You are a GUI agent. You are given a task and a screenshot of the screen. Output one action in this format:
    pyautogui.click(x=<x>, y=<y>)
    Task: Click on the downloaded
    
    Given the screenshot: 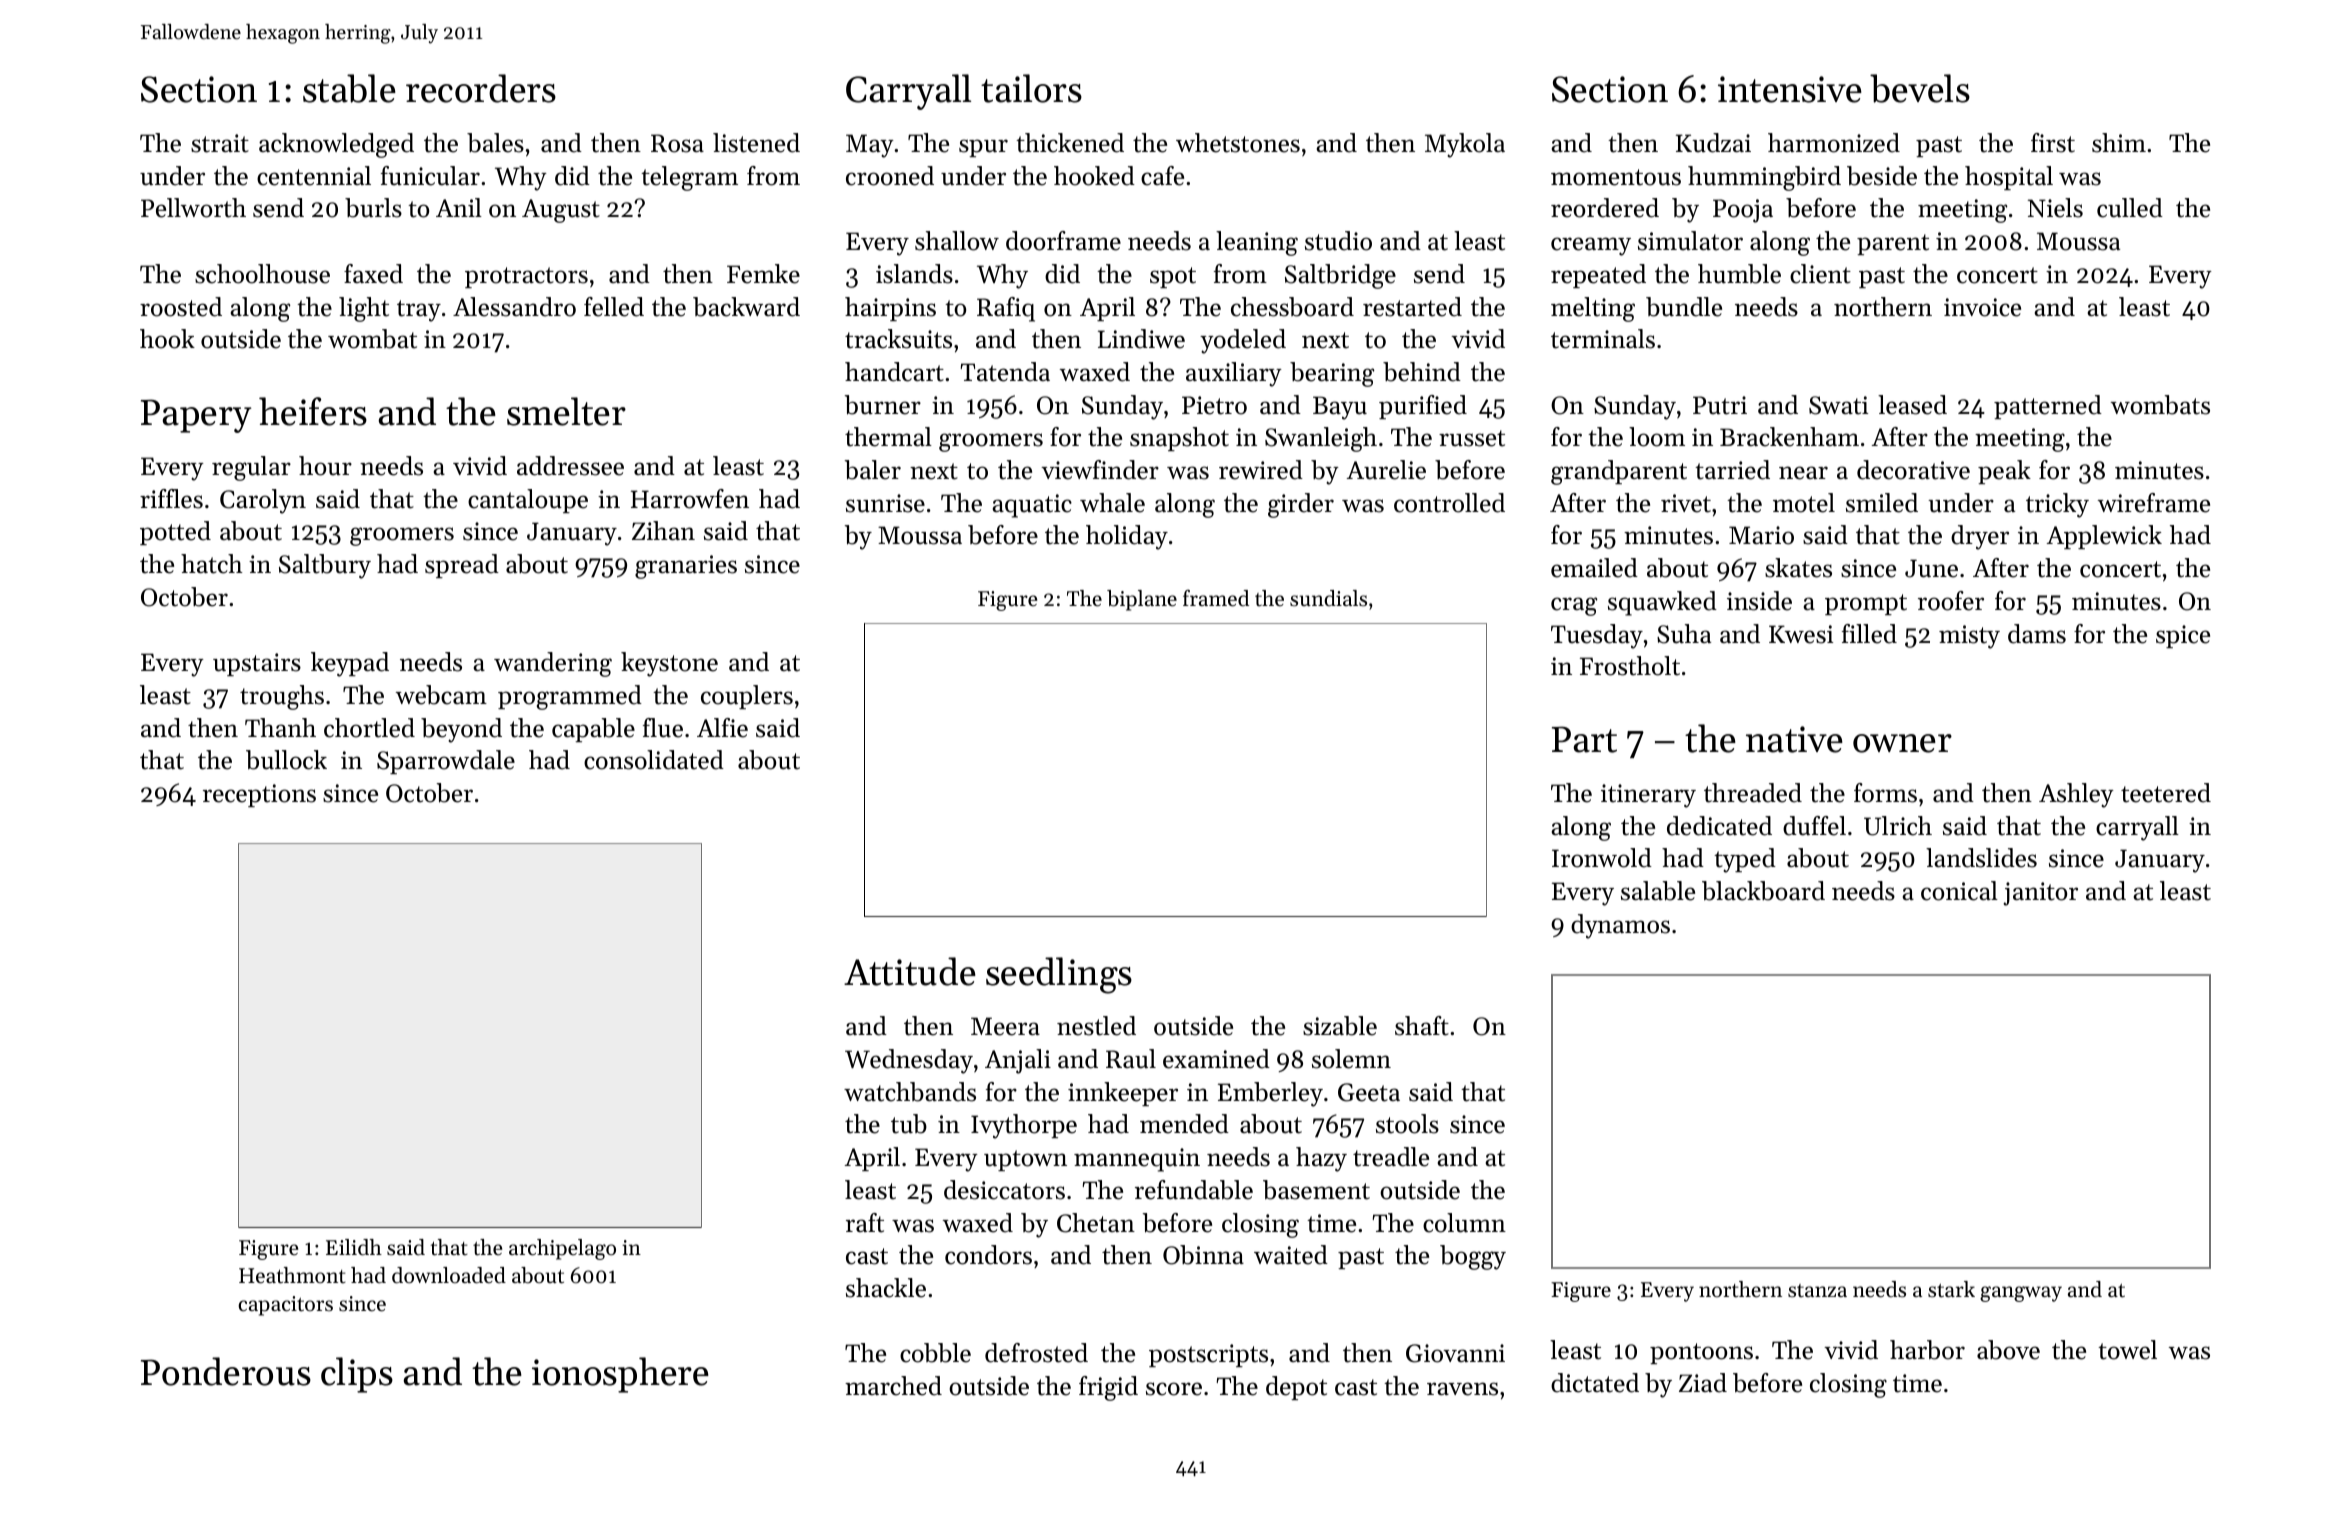 What is the action you would take?
    pyautogui.click(x=449, y=1275)
